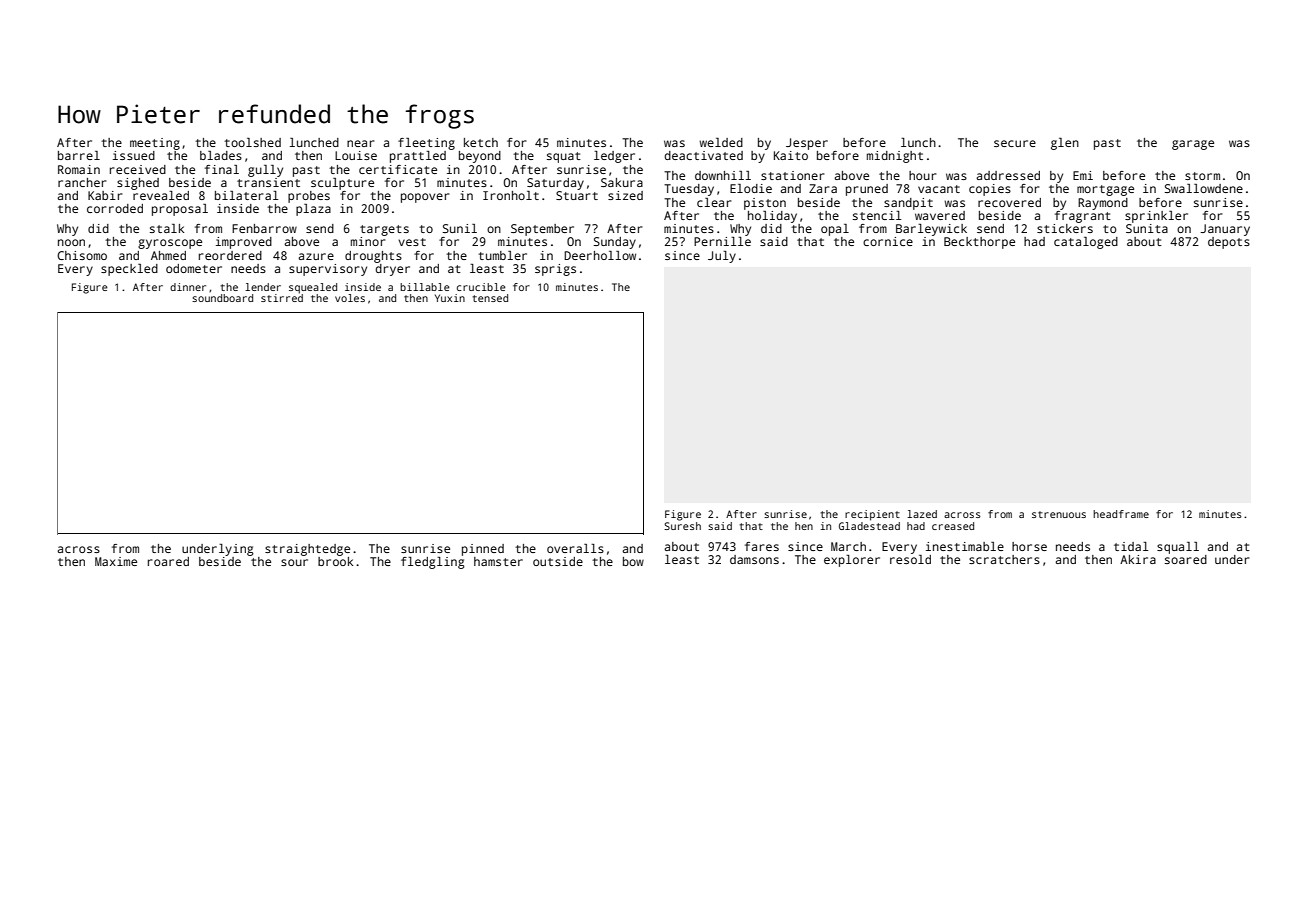 This screenshot has width=1308, height=924. I want to click on cataloged, so click(1086, 243).
